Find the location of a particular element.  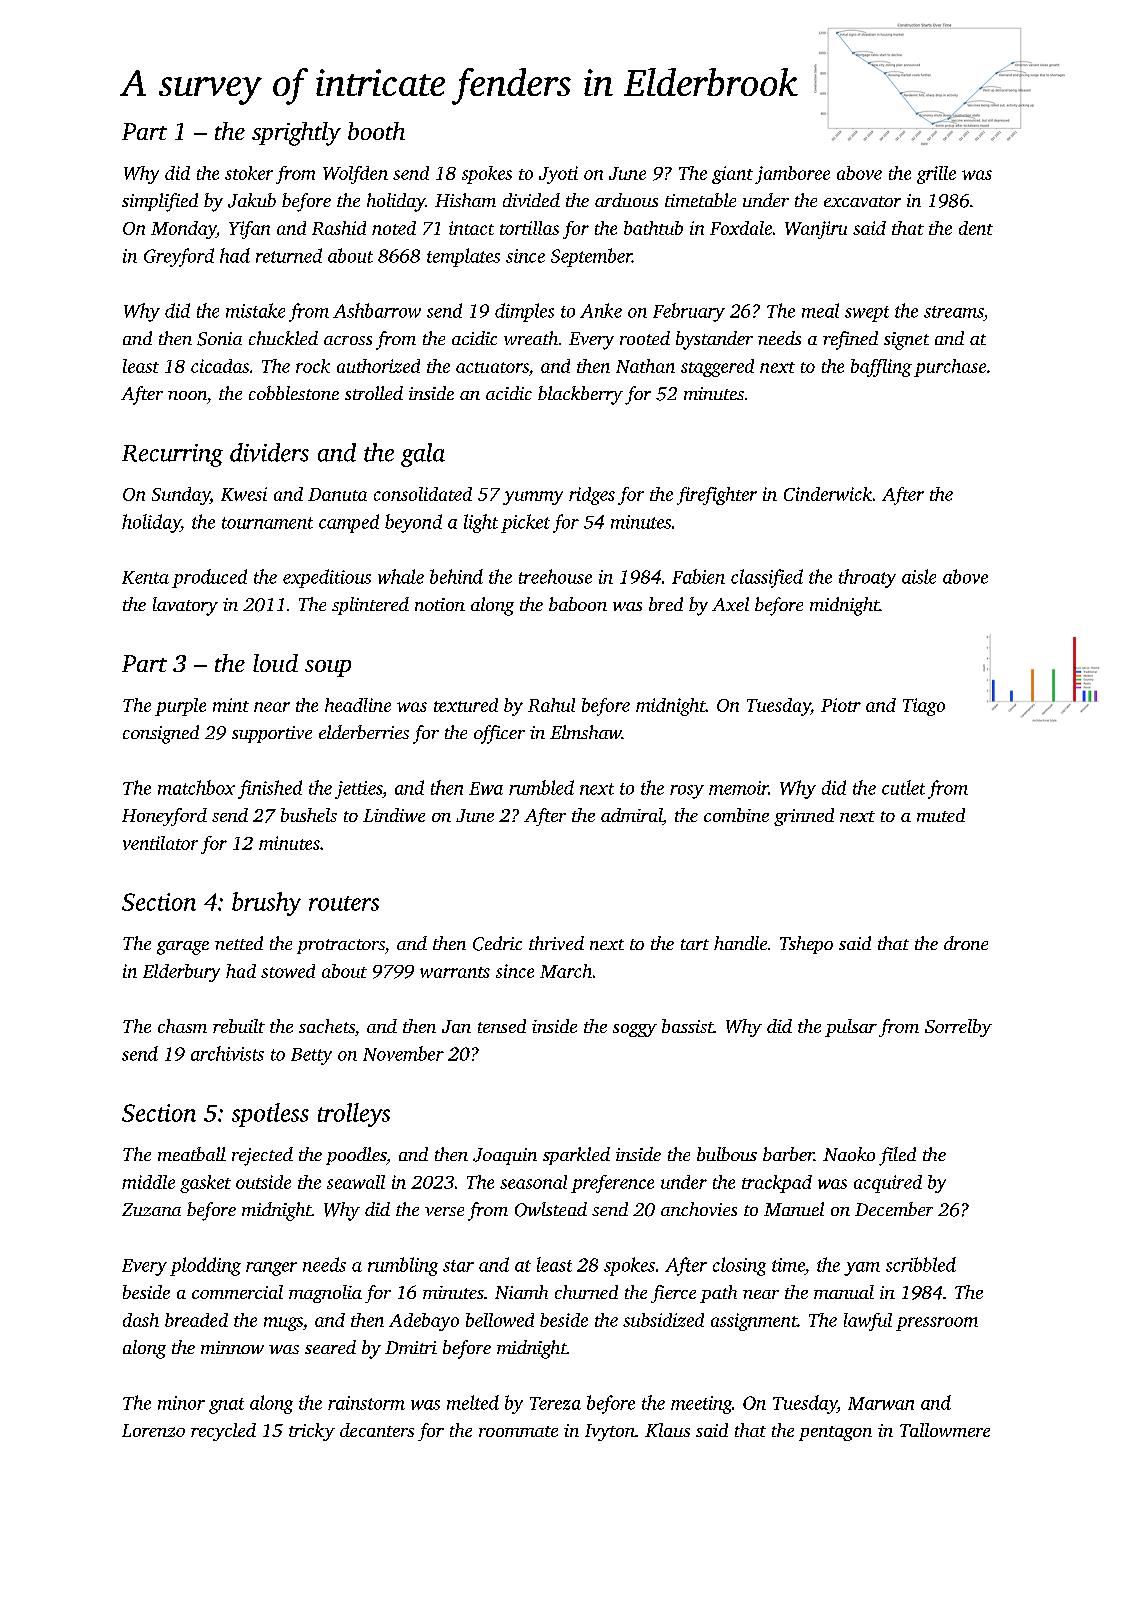

grille is located at coordinates (936, 175).
